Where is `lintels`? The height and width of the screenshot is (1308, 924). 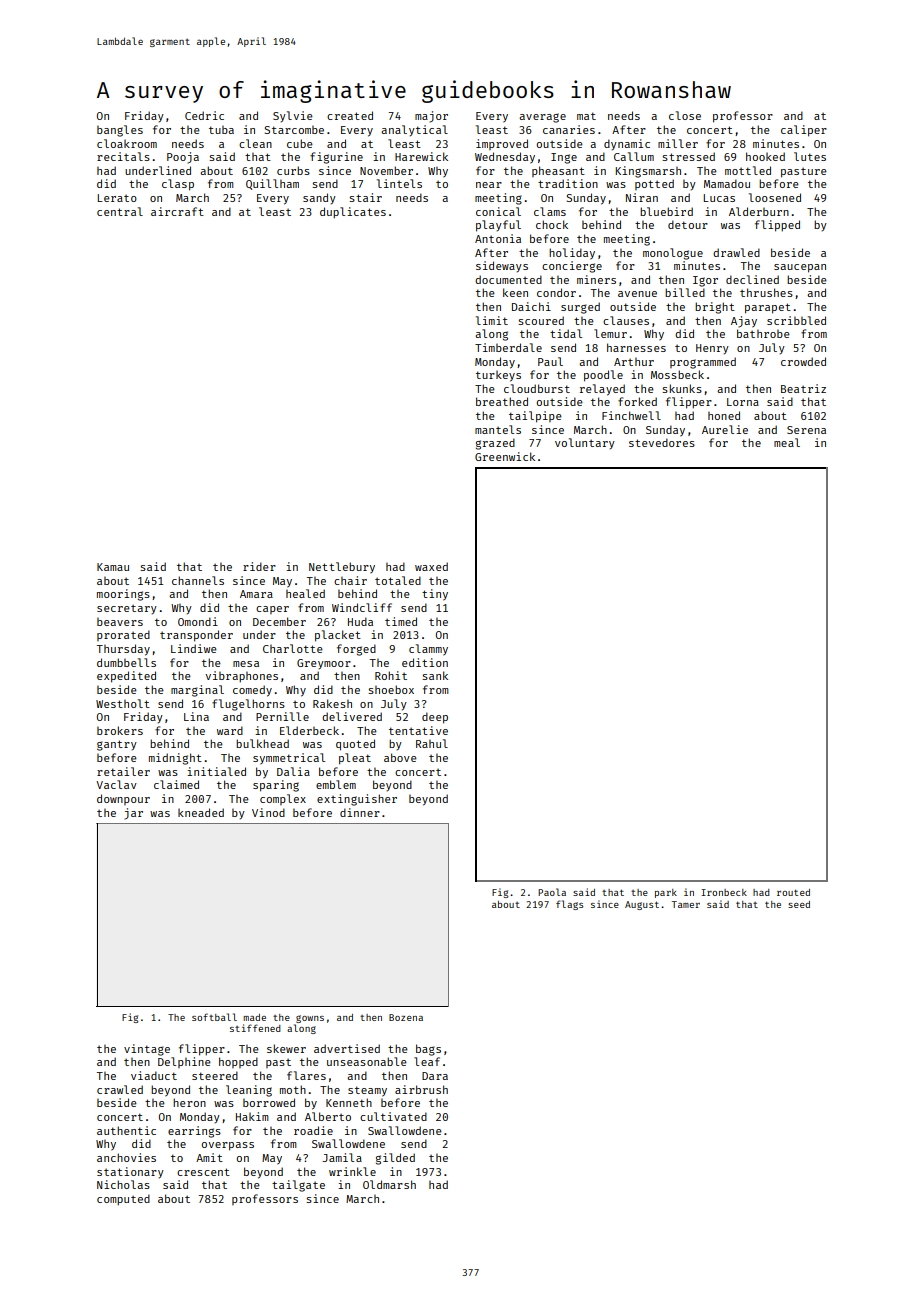 lintels is located at coordinates (399, 183).
